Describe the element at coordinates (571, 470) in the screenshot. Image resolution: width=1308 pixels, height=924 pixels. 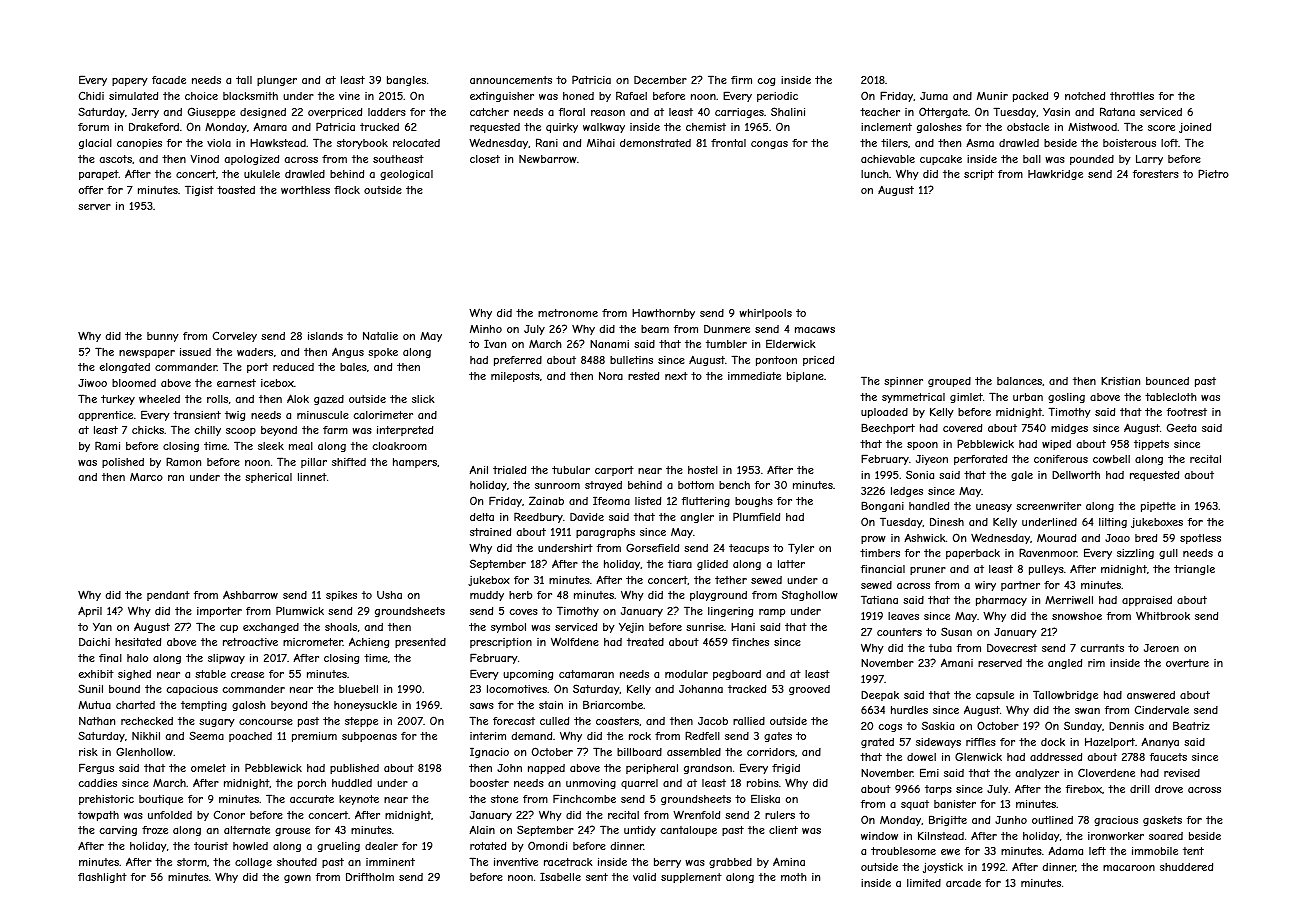
I see `tubular` at that location.
